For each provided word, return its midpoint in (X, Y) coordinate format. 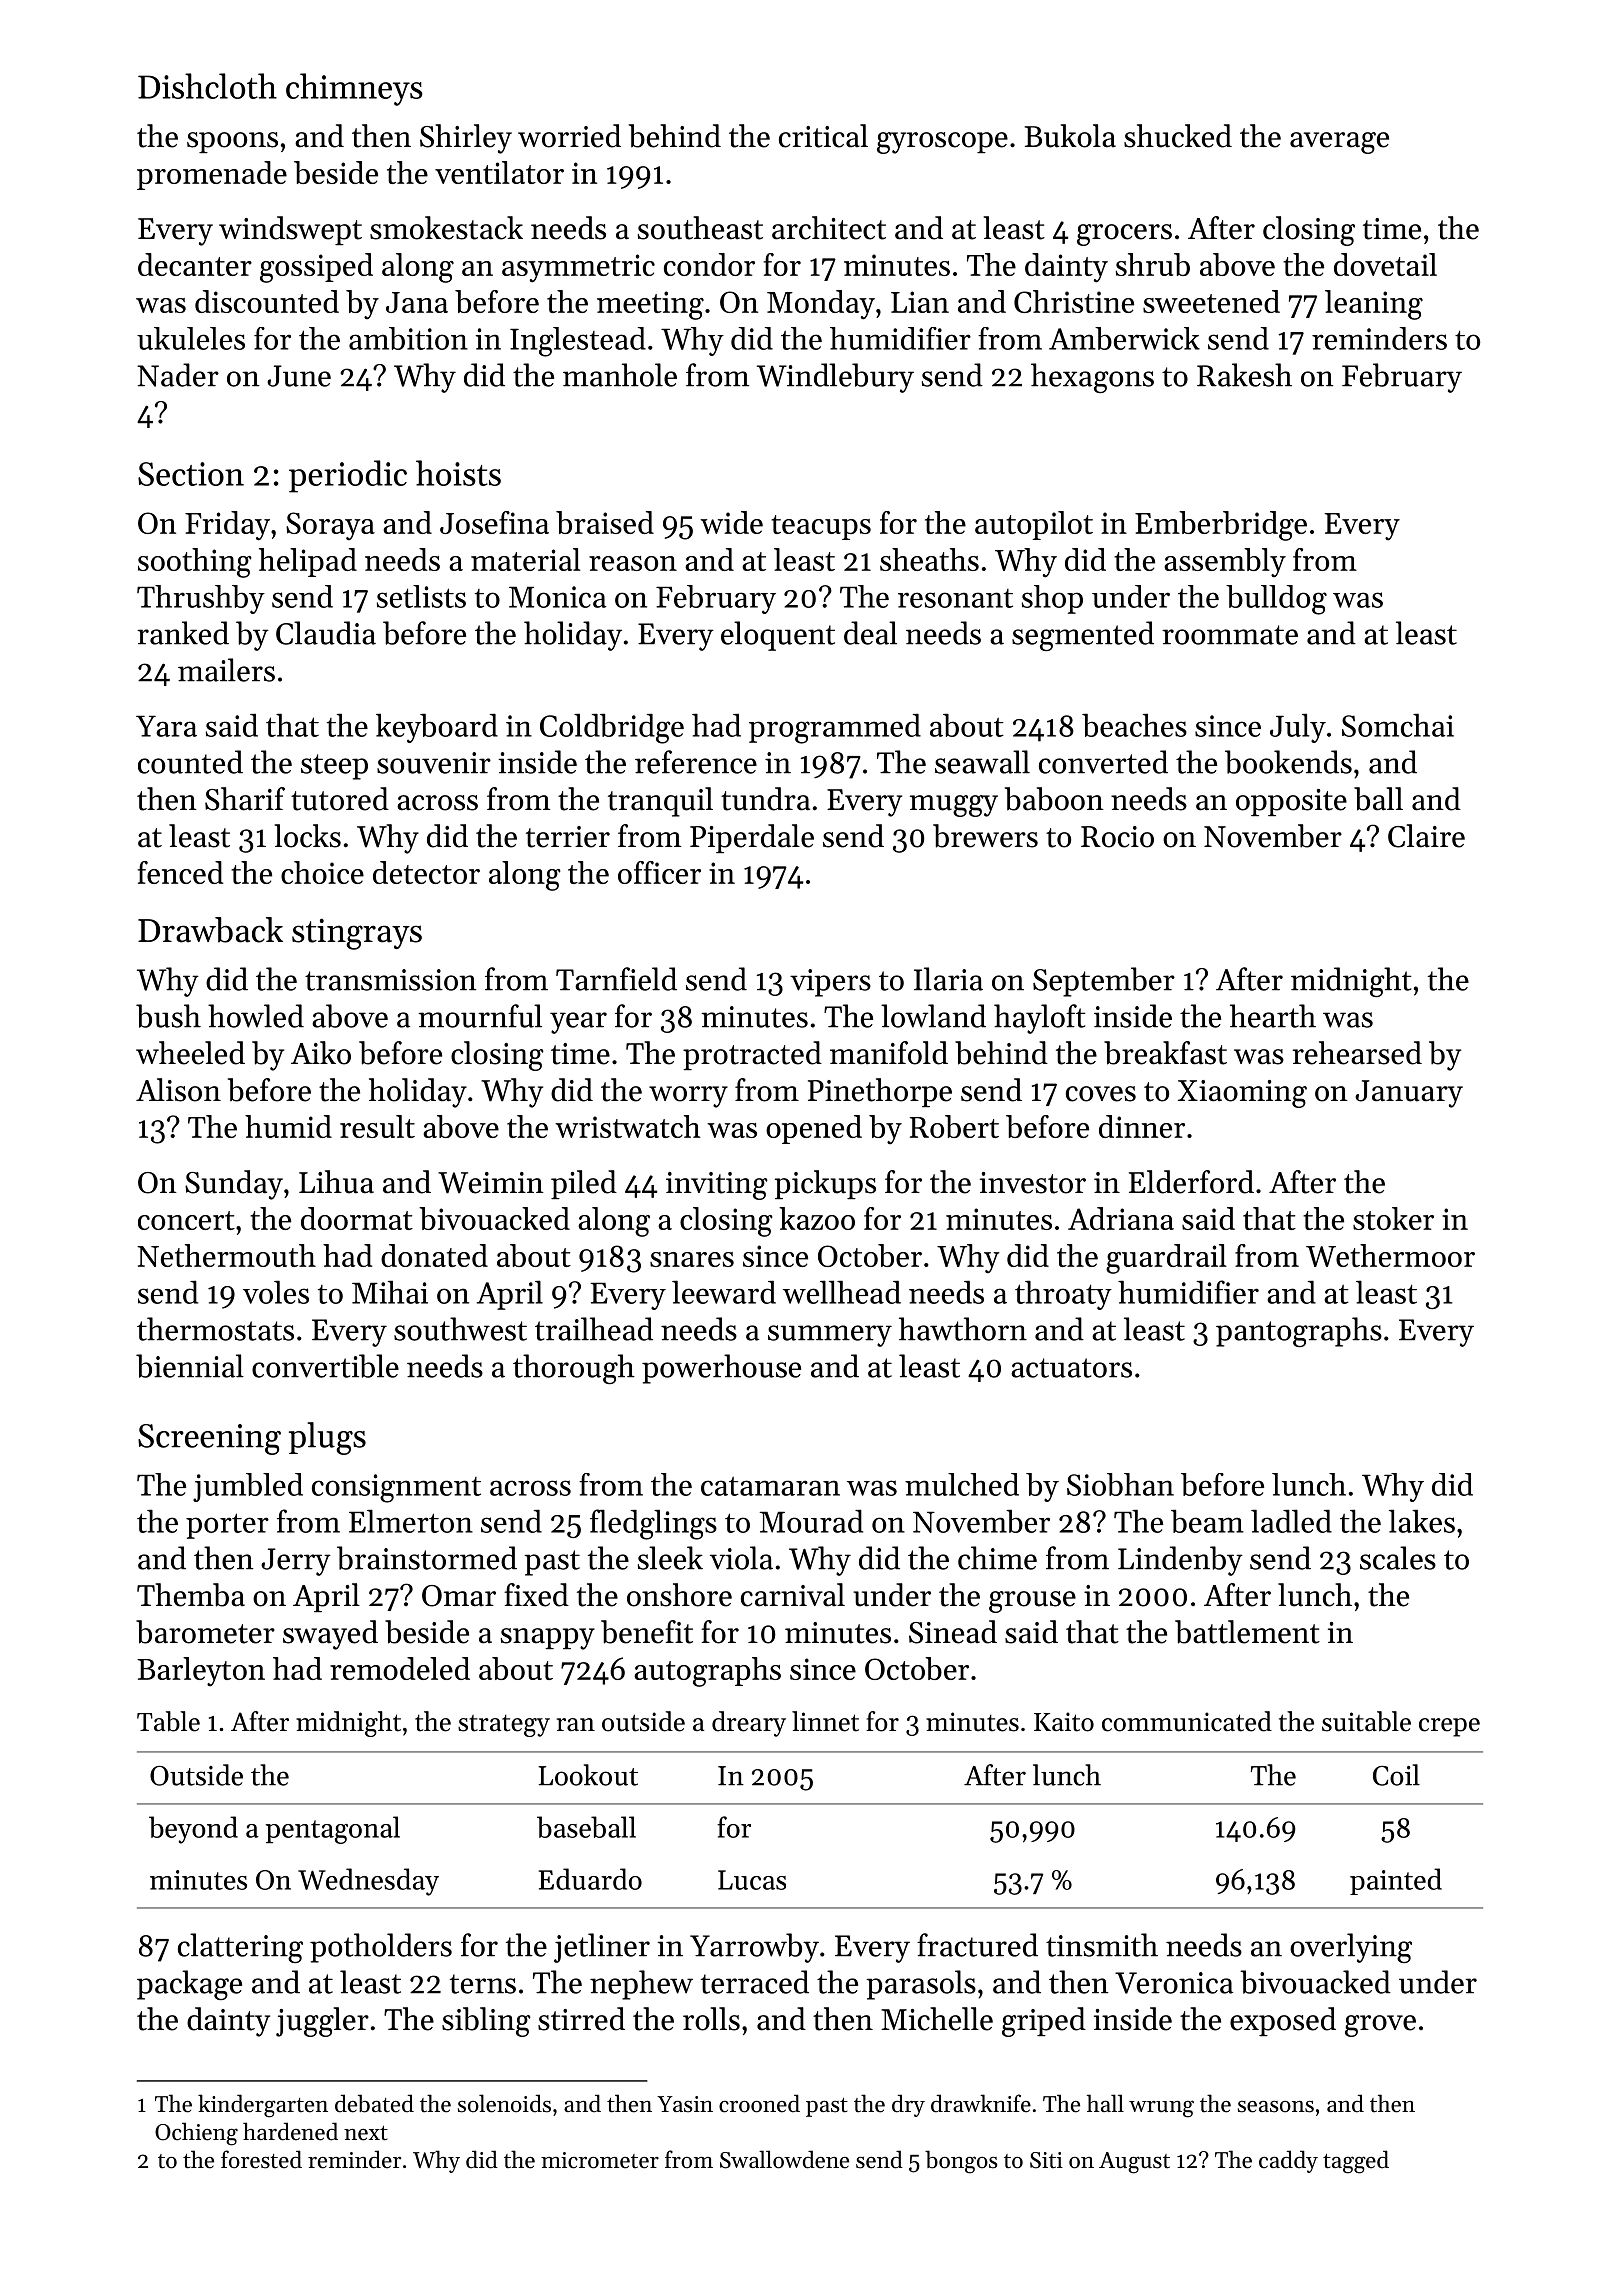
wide (731, 522)
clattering (240, 1948)
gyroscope (942, 143)
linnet (825, 1721)
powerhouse (721, 1369)
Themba (191, 1595)
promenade (212, 175)
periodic (348, 476)
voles (276, 1292)
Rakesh (1244, 375)
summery (830, 1336)
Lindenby (1180, 1561)
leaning (1374, 305)
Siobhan (1120, 1484)
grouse (1032, 1602)
